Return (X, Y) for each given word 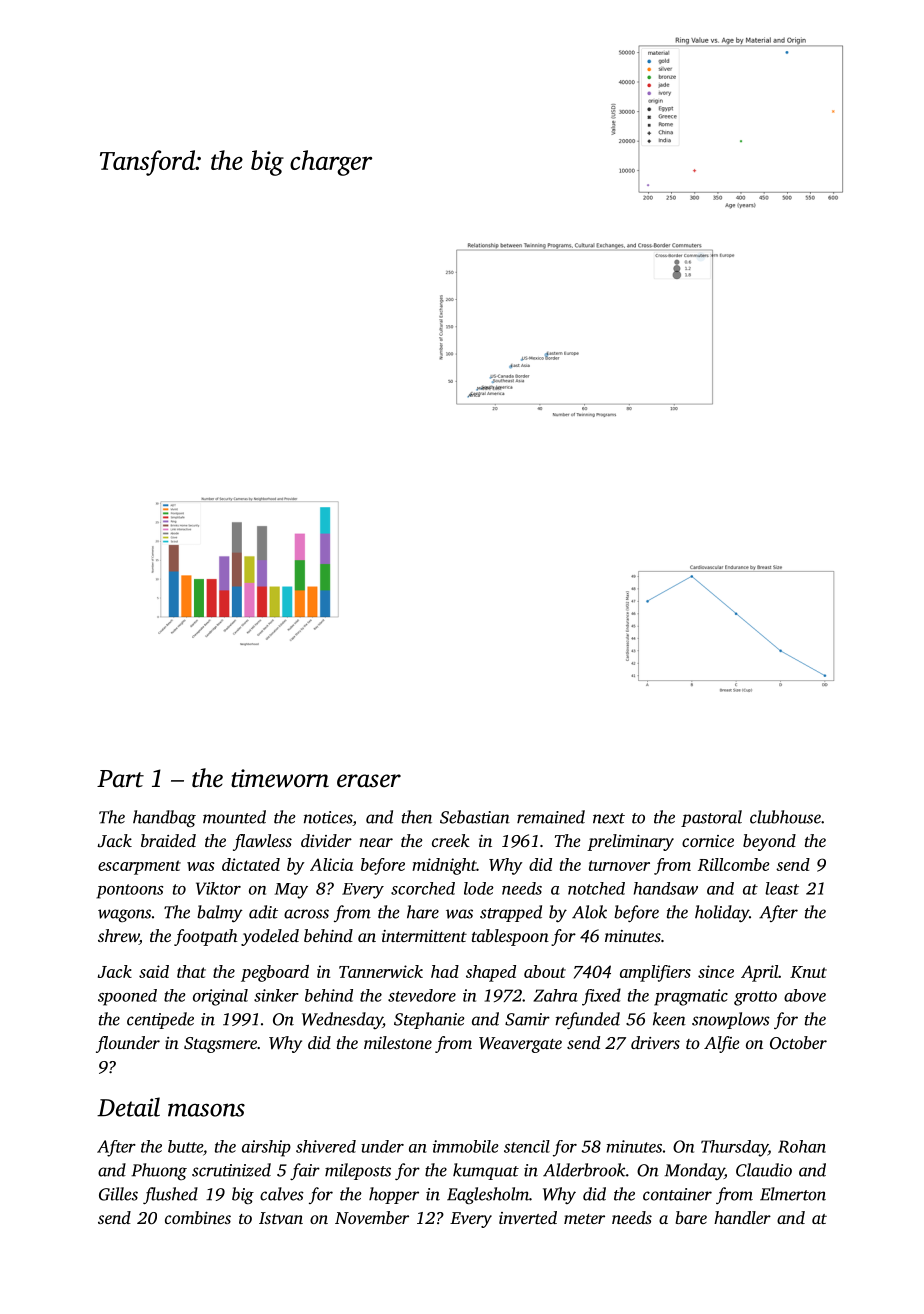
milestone (398, 1042)
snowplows (731, 1020)
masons (206, 1110)
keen (669, 1019)
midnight (444, 866)
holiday (722, 914)
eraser (369, 781)
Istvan (281, 1218)
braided (168, 840)
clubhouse (785, 817)
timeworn (280, 778)
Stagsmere (220, 1045)
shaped (491, 973)
